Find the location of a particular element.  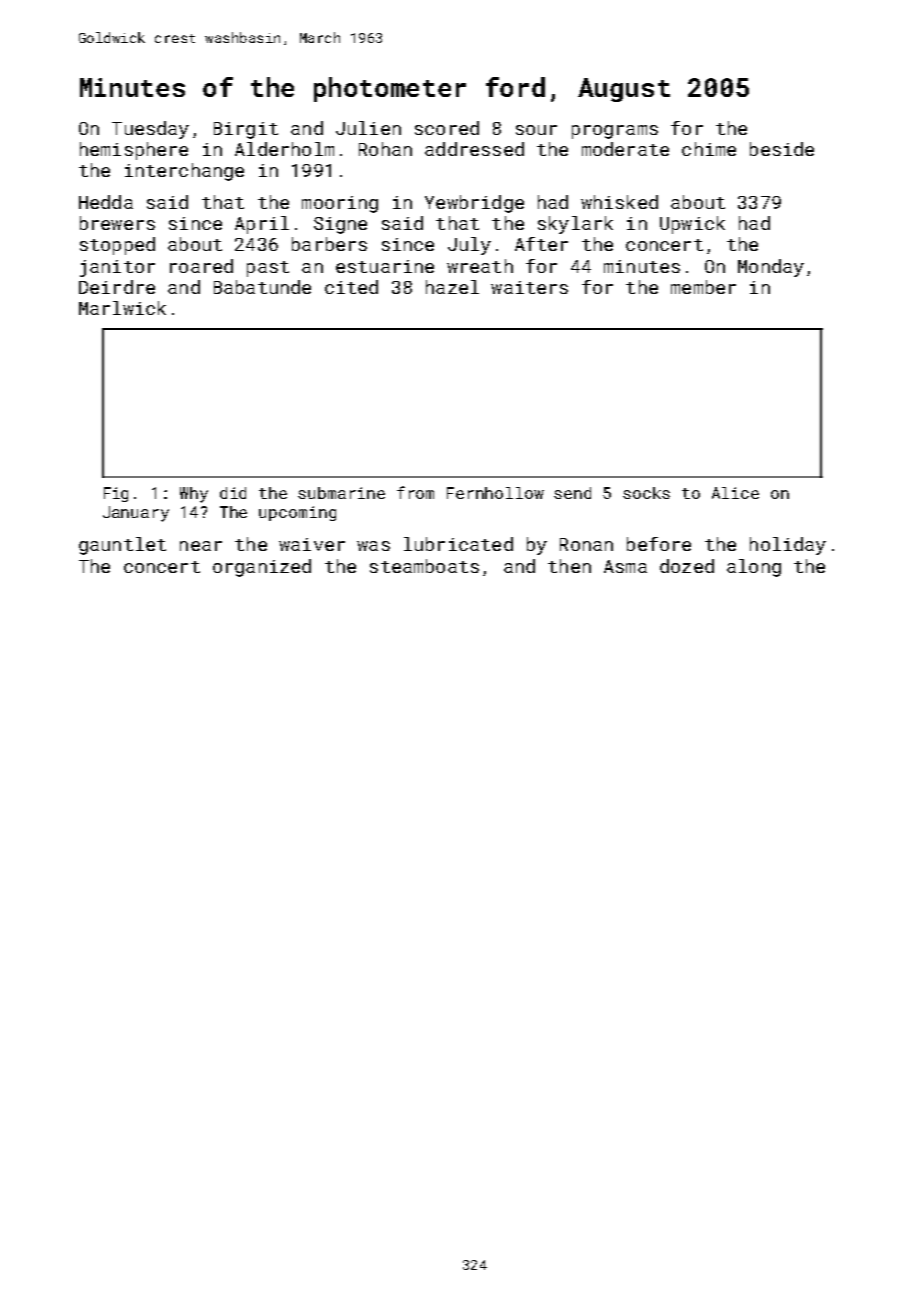

programs is located at coordinates (615, 132).
